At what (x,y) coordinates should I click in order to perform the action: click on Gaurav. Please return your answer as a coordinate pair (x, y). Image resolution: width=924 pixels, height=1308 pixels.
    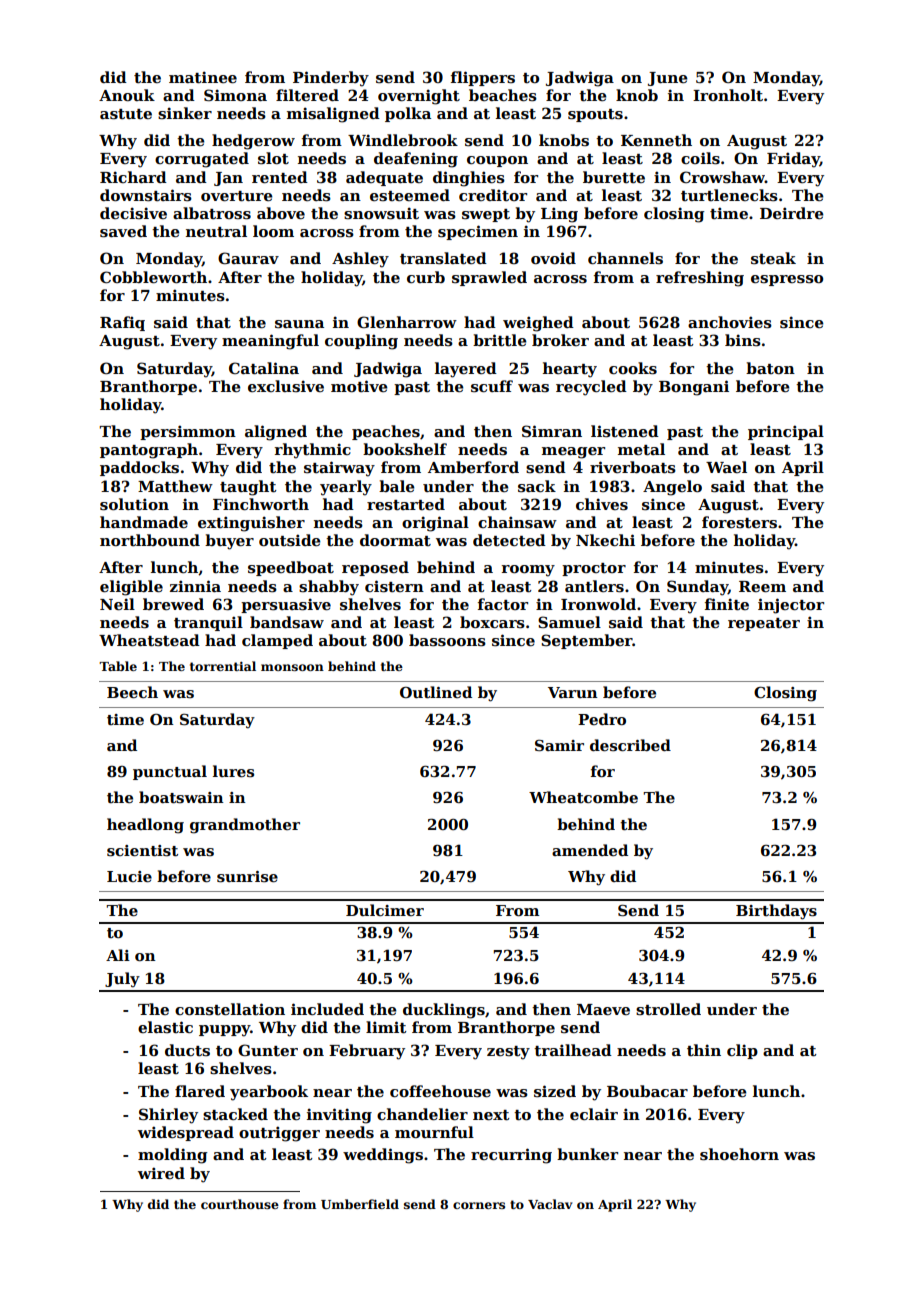
    Looking at the image, I should click on (248, 258).
